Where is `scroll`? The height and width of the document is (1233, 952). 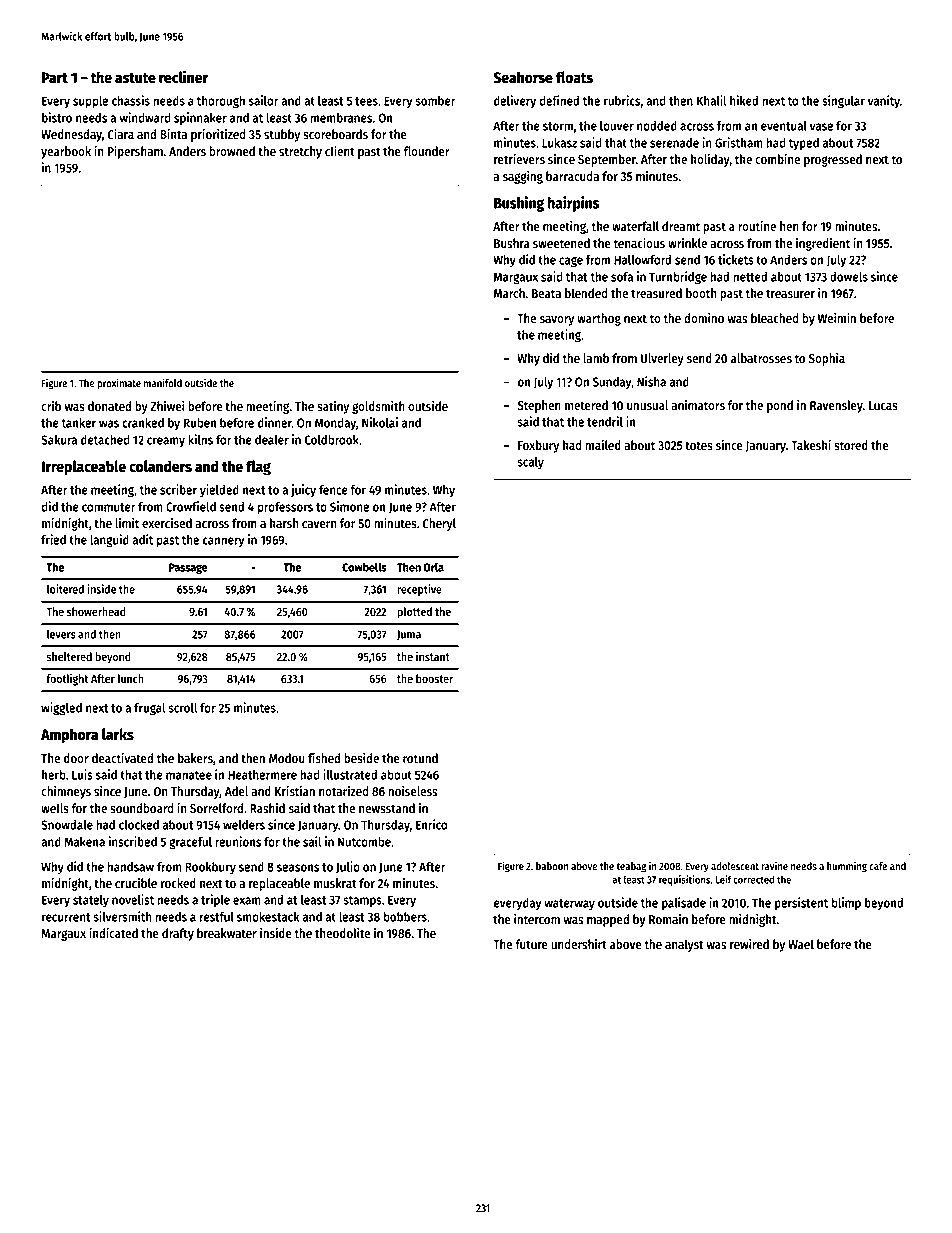 scroll is located at coordinates (182, 708).
